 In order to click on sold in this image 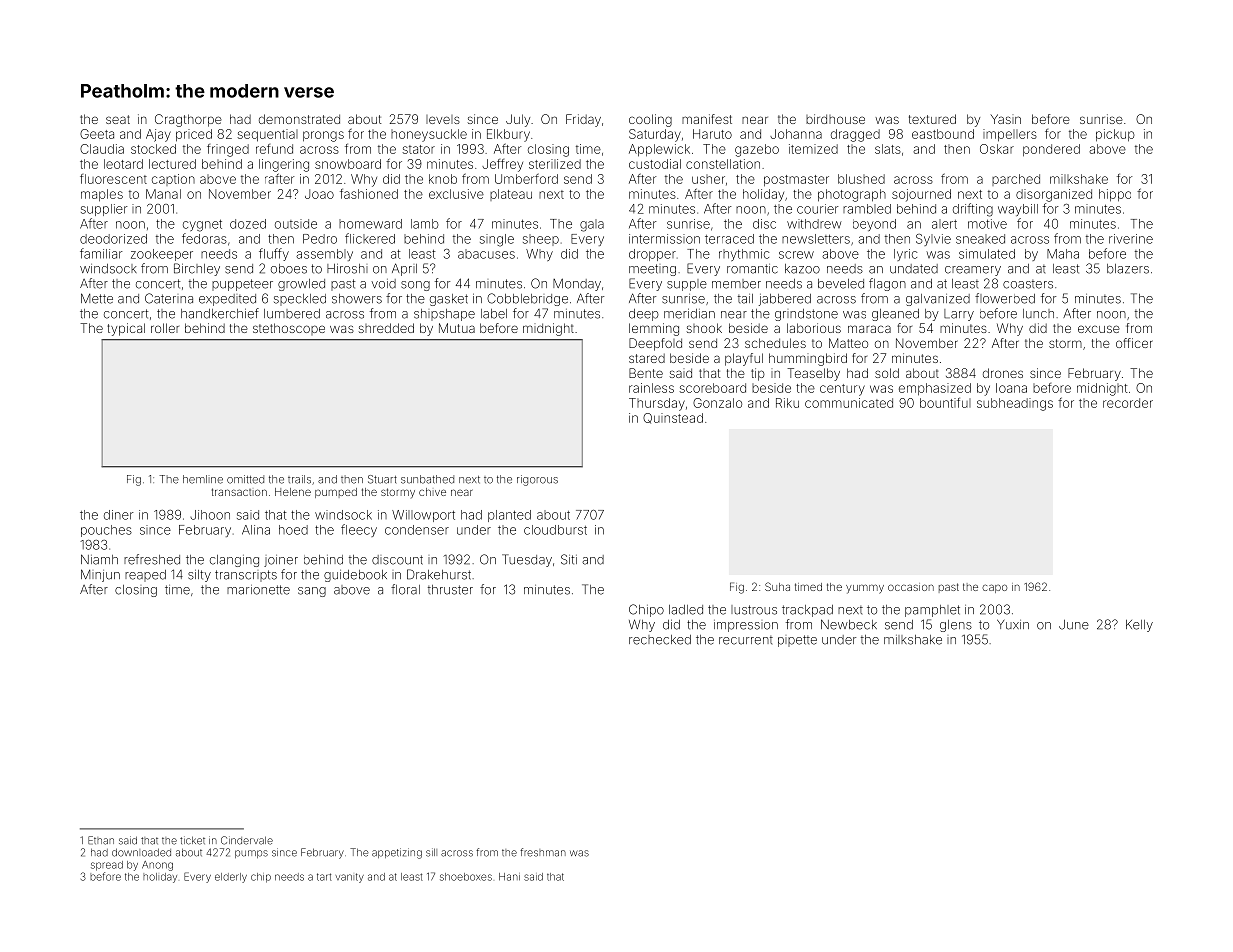, I will do `click(887, 373)`.
